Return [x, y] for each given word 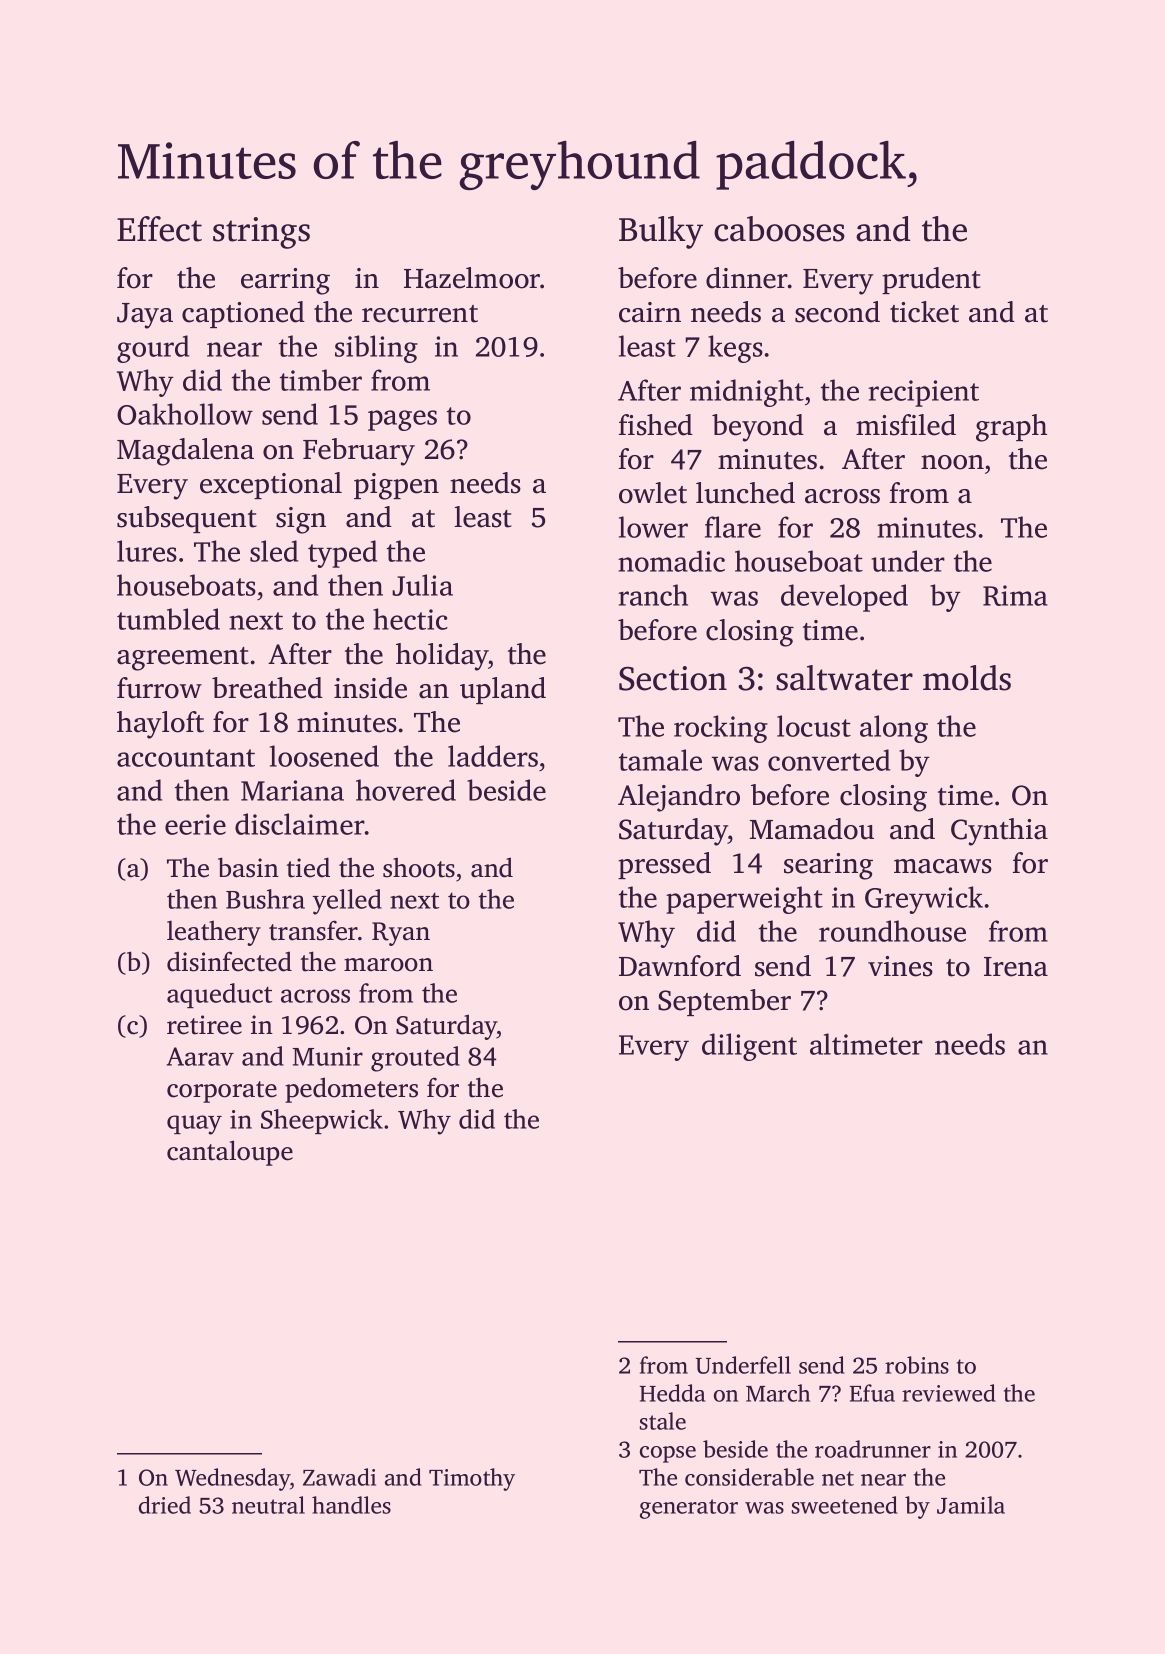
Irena [1016, 967]
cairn [650, 312]
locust [814, 726]
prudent [931, 280]
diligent [749, 1047]
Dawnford [680, 966]
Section [673, 678]
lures [147, 551]
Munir [328, 1056]
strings [261, 233]
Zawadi [339, 1477]
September [724, 1002]
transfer [313, 930]
